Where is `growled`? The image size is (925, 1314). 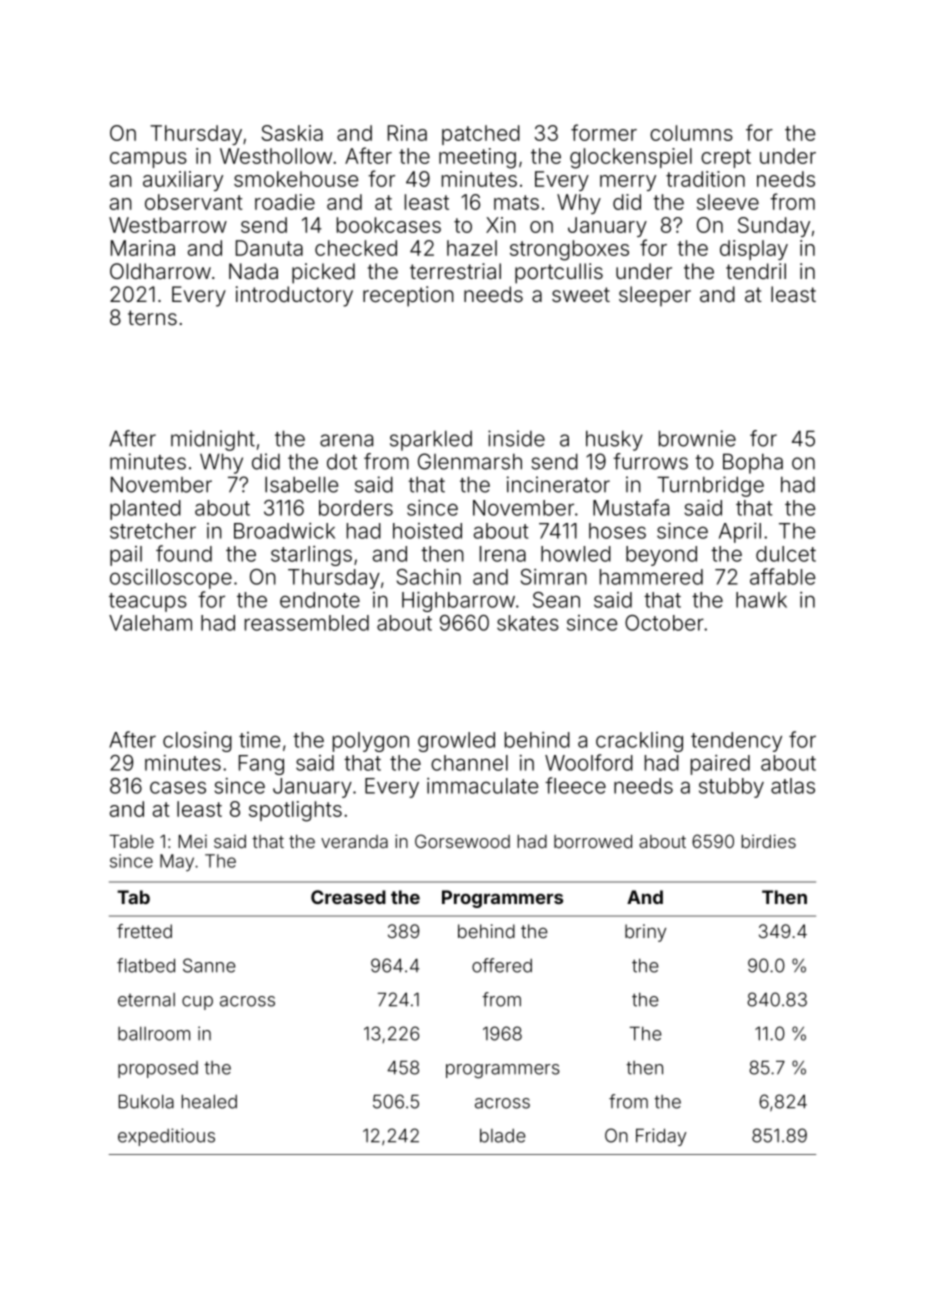 growled is located at coordinates (456, 742).
